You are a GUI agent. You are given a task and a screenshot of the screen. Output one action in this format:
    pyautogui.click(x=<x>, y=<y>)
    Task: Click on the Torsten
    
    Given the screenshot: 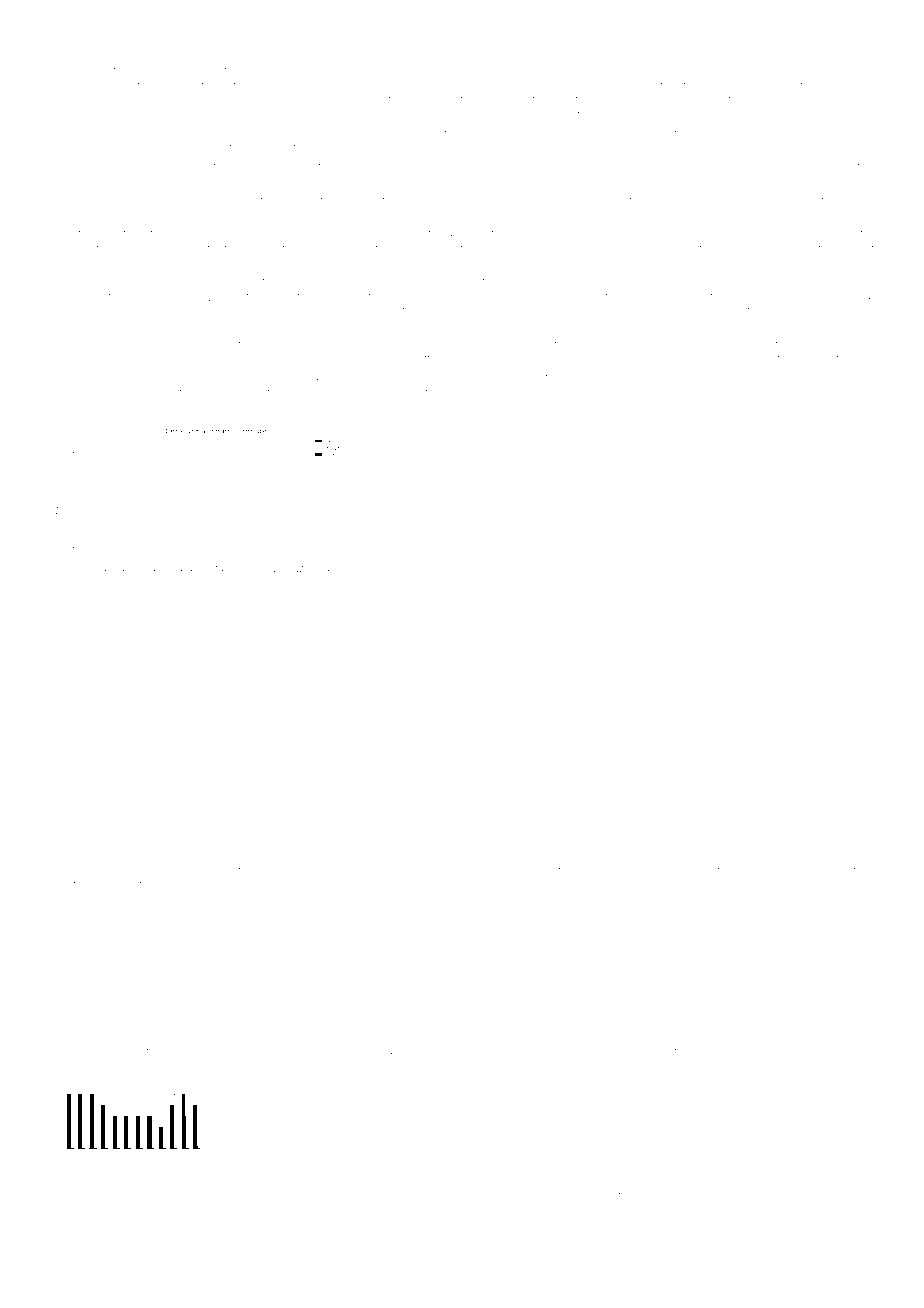 What is the action you would take?
    pyautogui.click(x=708, y=1051)
